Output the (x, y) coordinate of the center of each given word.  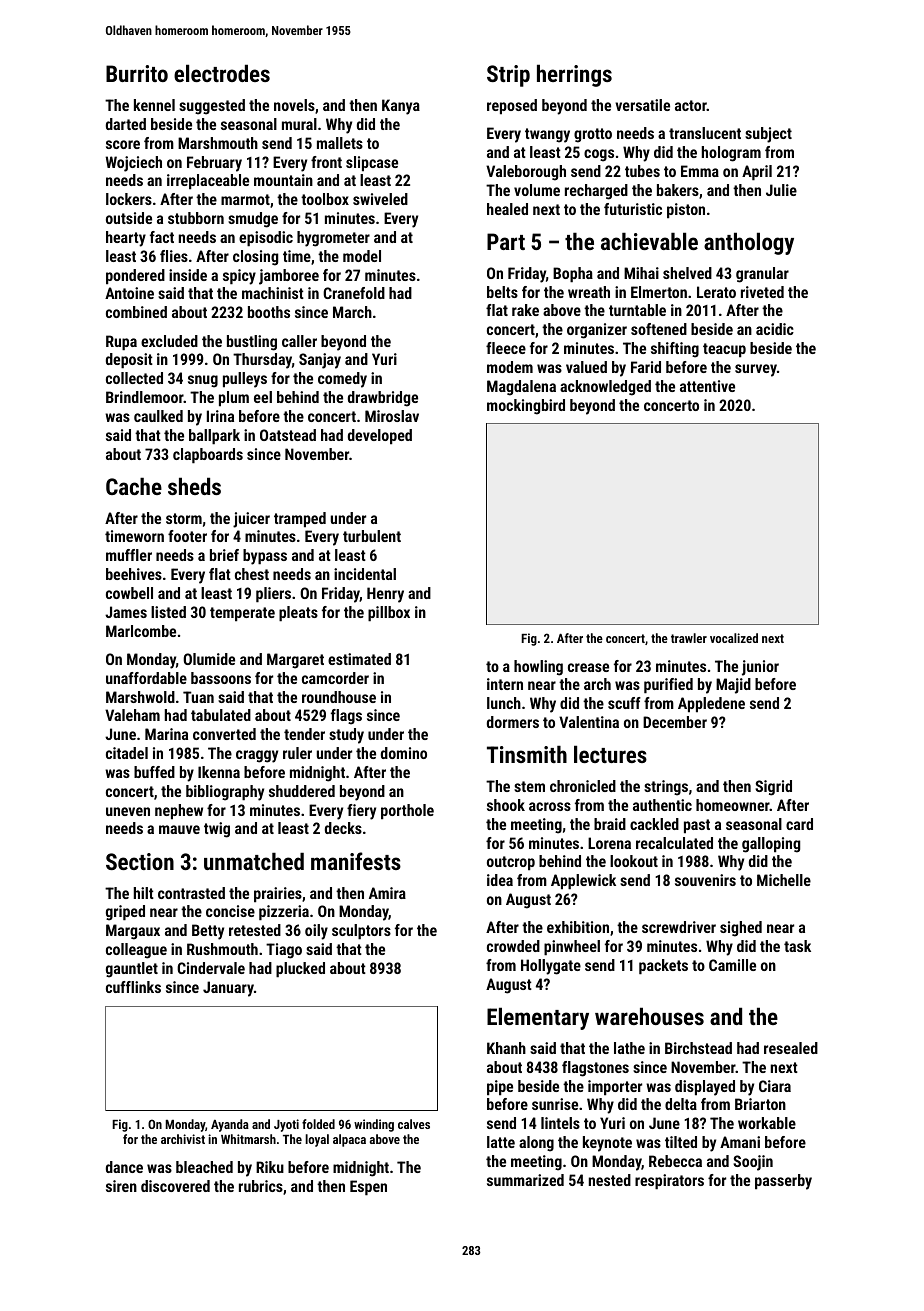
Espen (368, 1188)
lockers (129, 199)
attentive (707, 386)
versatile (642, 105)
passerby (783, 1182)
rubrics (261, 1186)
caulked (158, 416)
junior (760, 668)
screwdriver (679, 927)
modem (510, 367)
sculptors (361, 932)
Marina (166, 734)
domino (404, 753)
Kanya (401, 107)
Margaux (133, 932)
